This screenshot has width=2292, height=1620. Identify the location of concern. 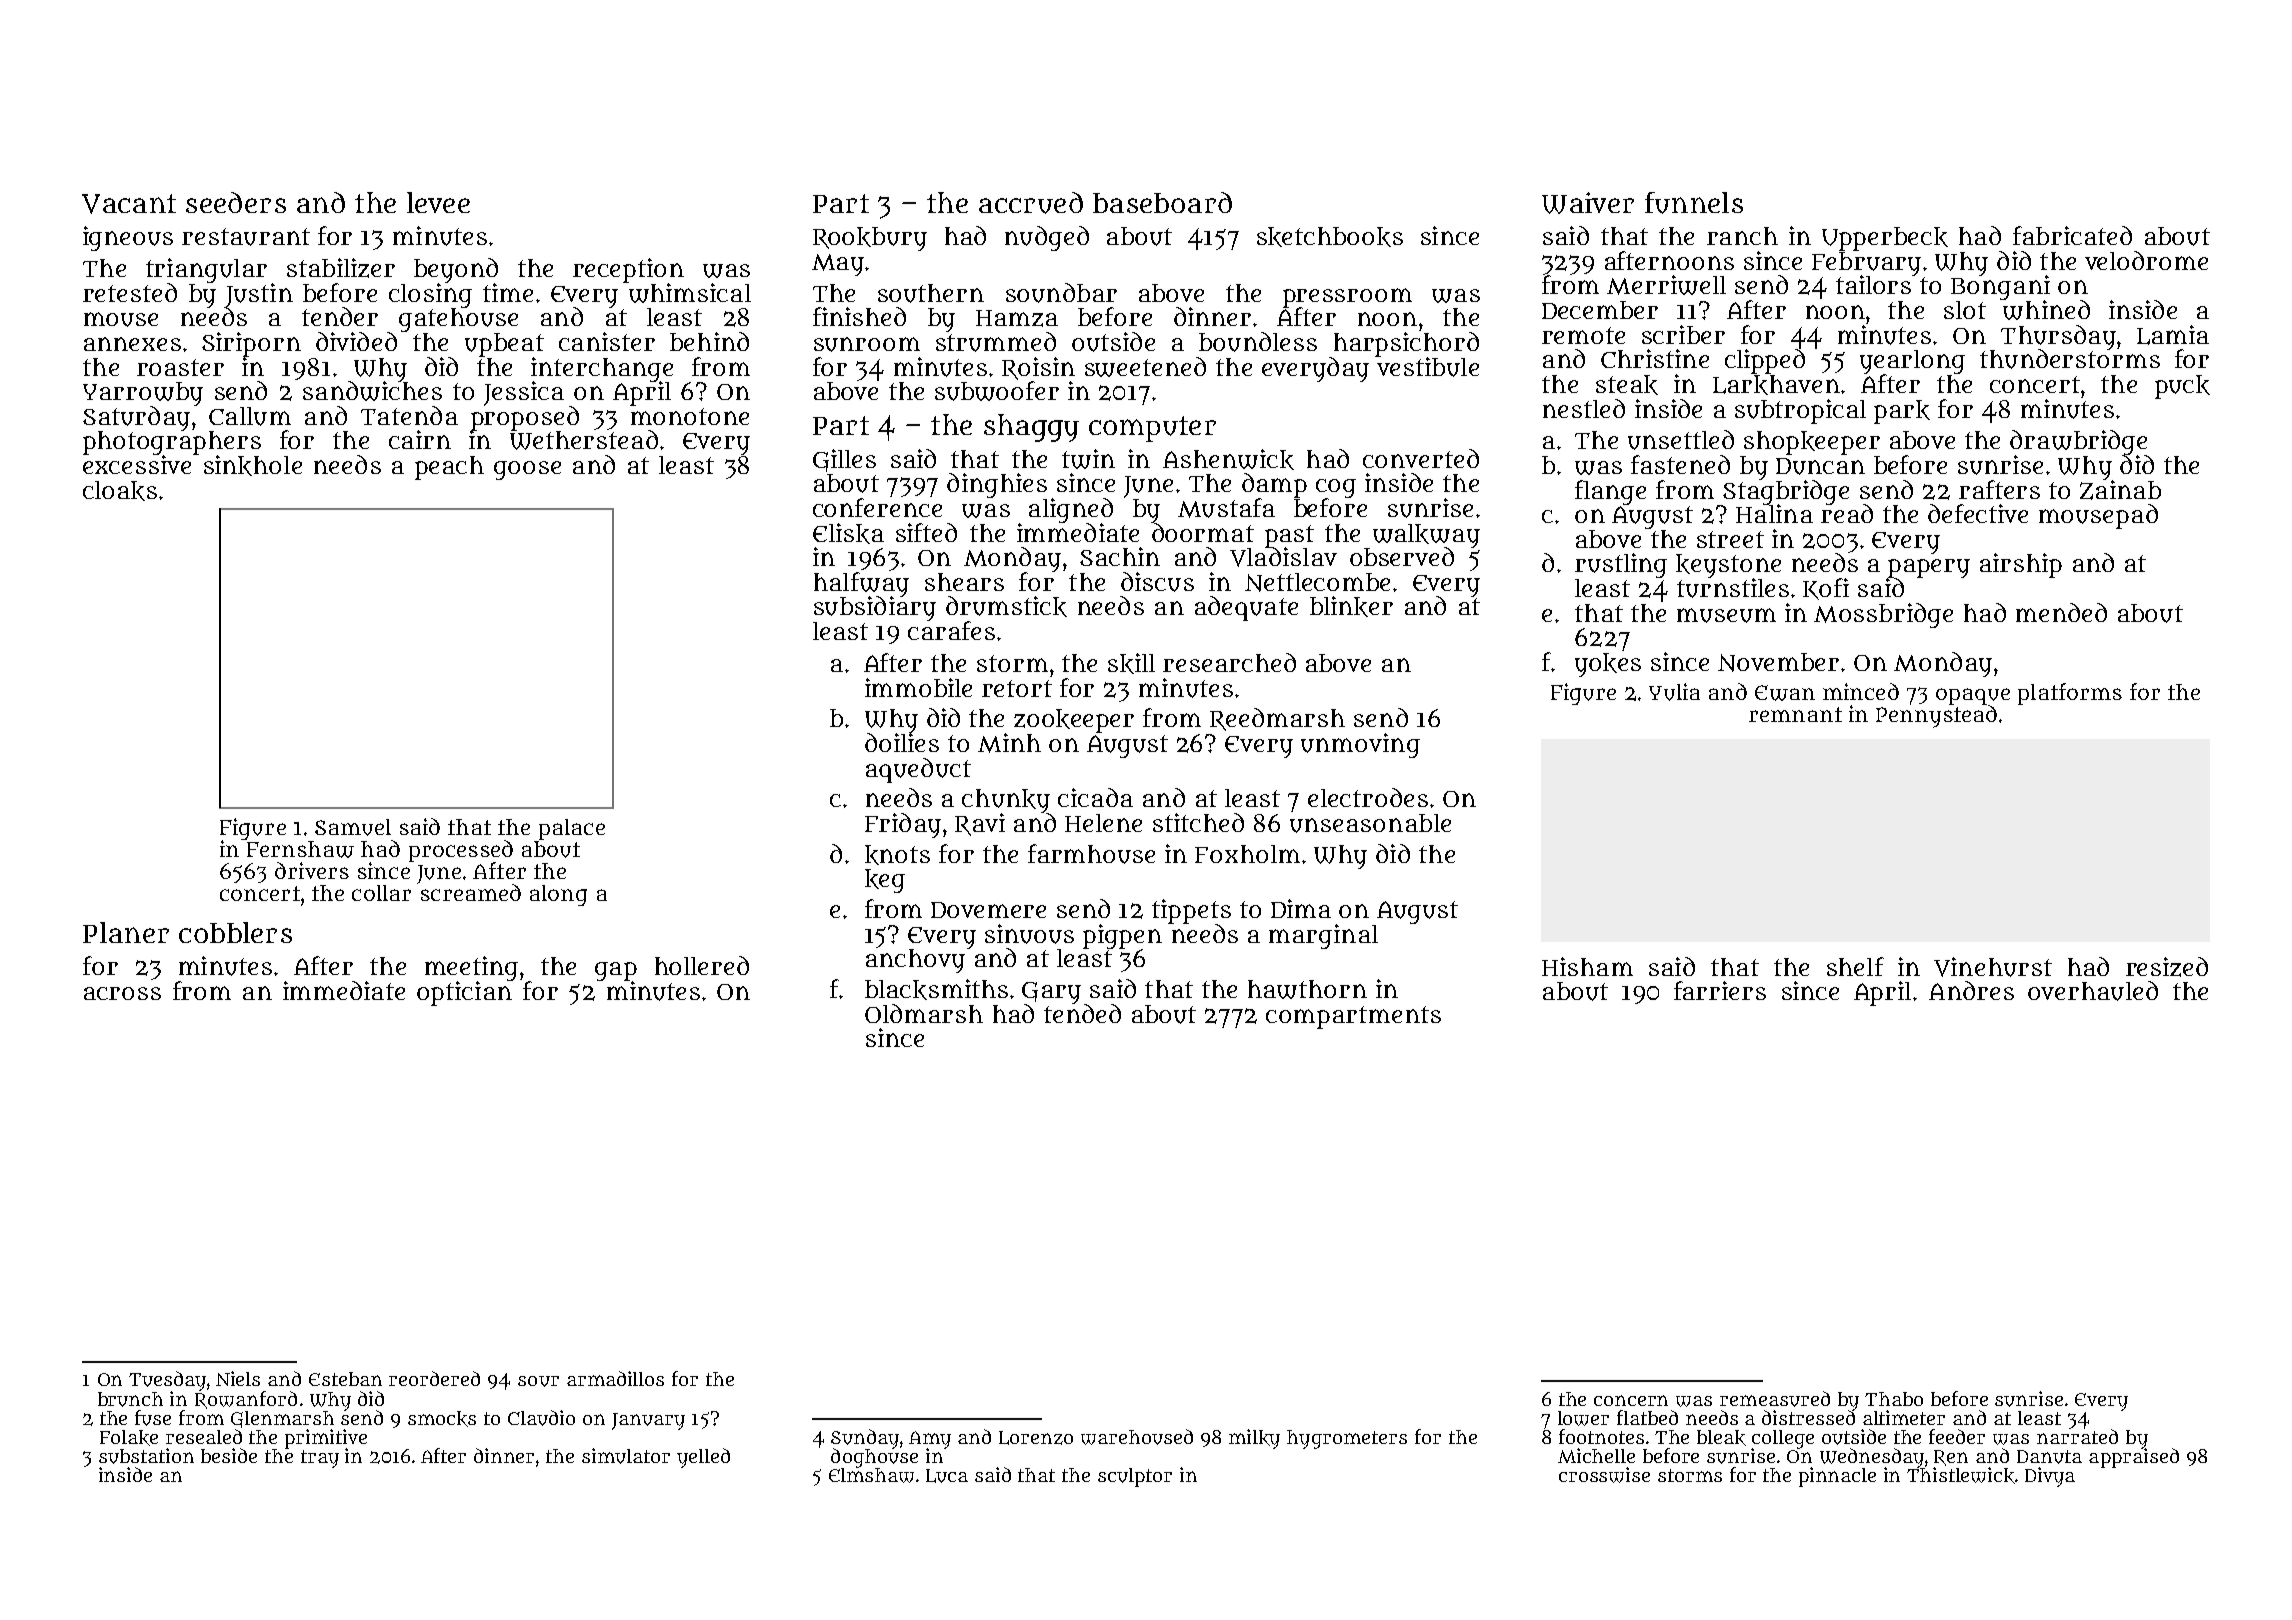
(1631, 1400).
